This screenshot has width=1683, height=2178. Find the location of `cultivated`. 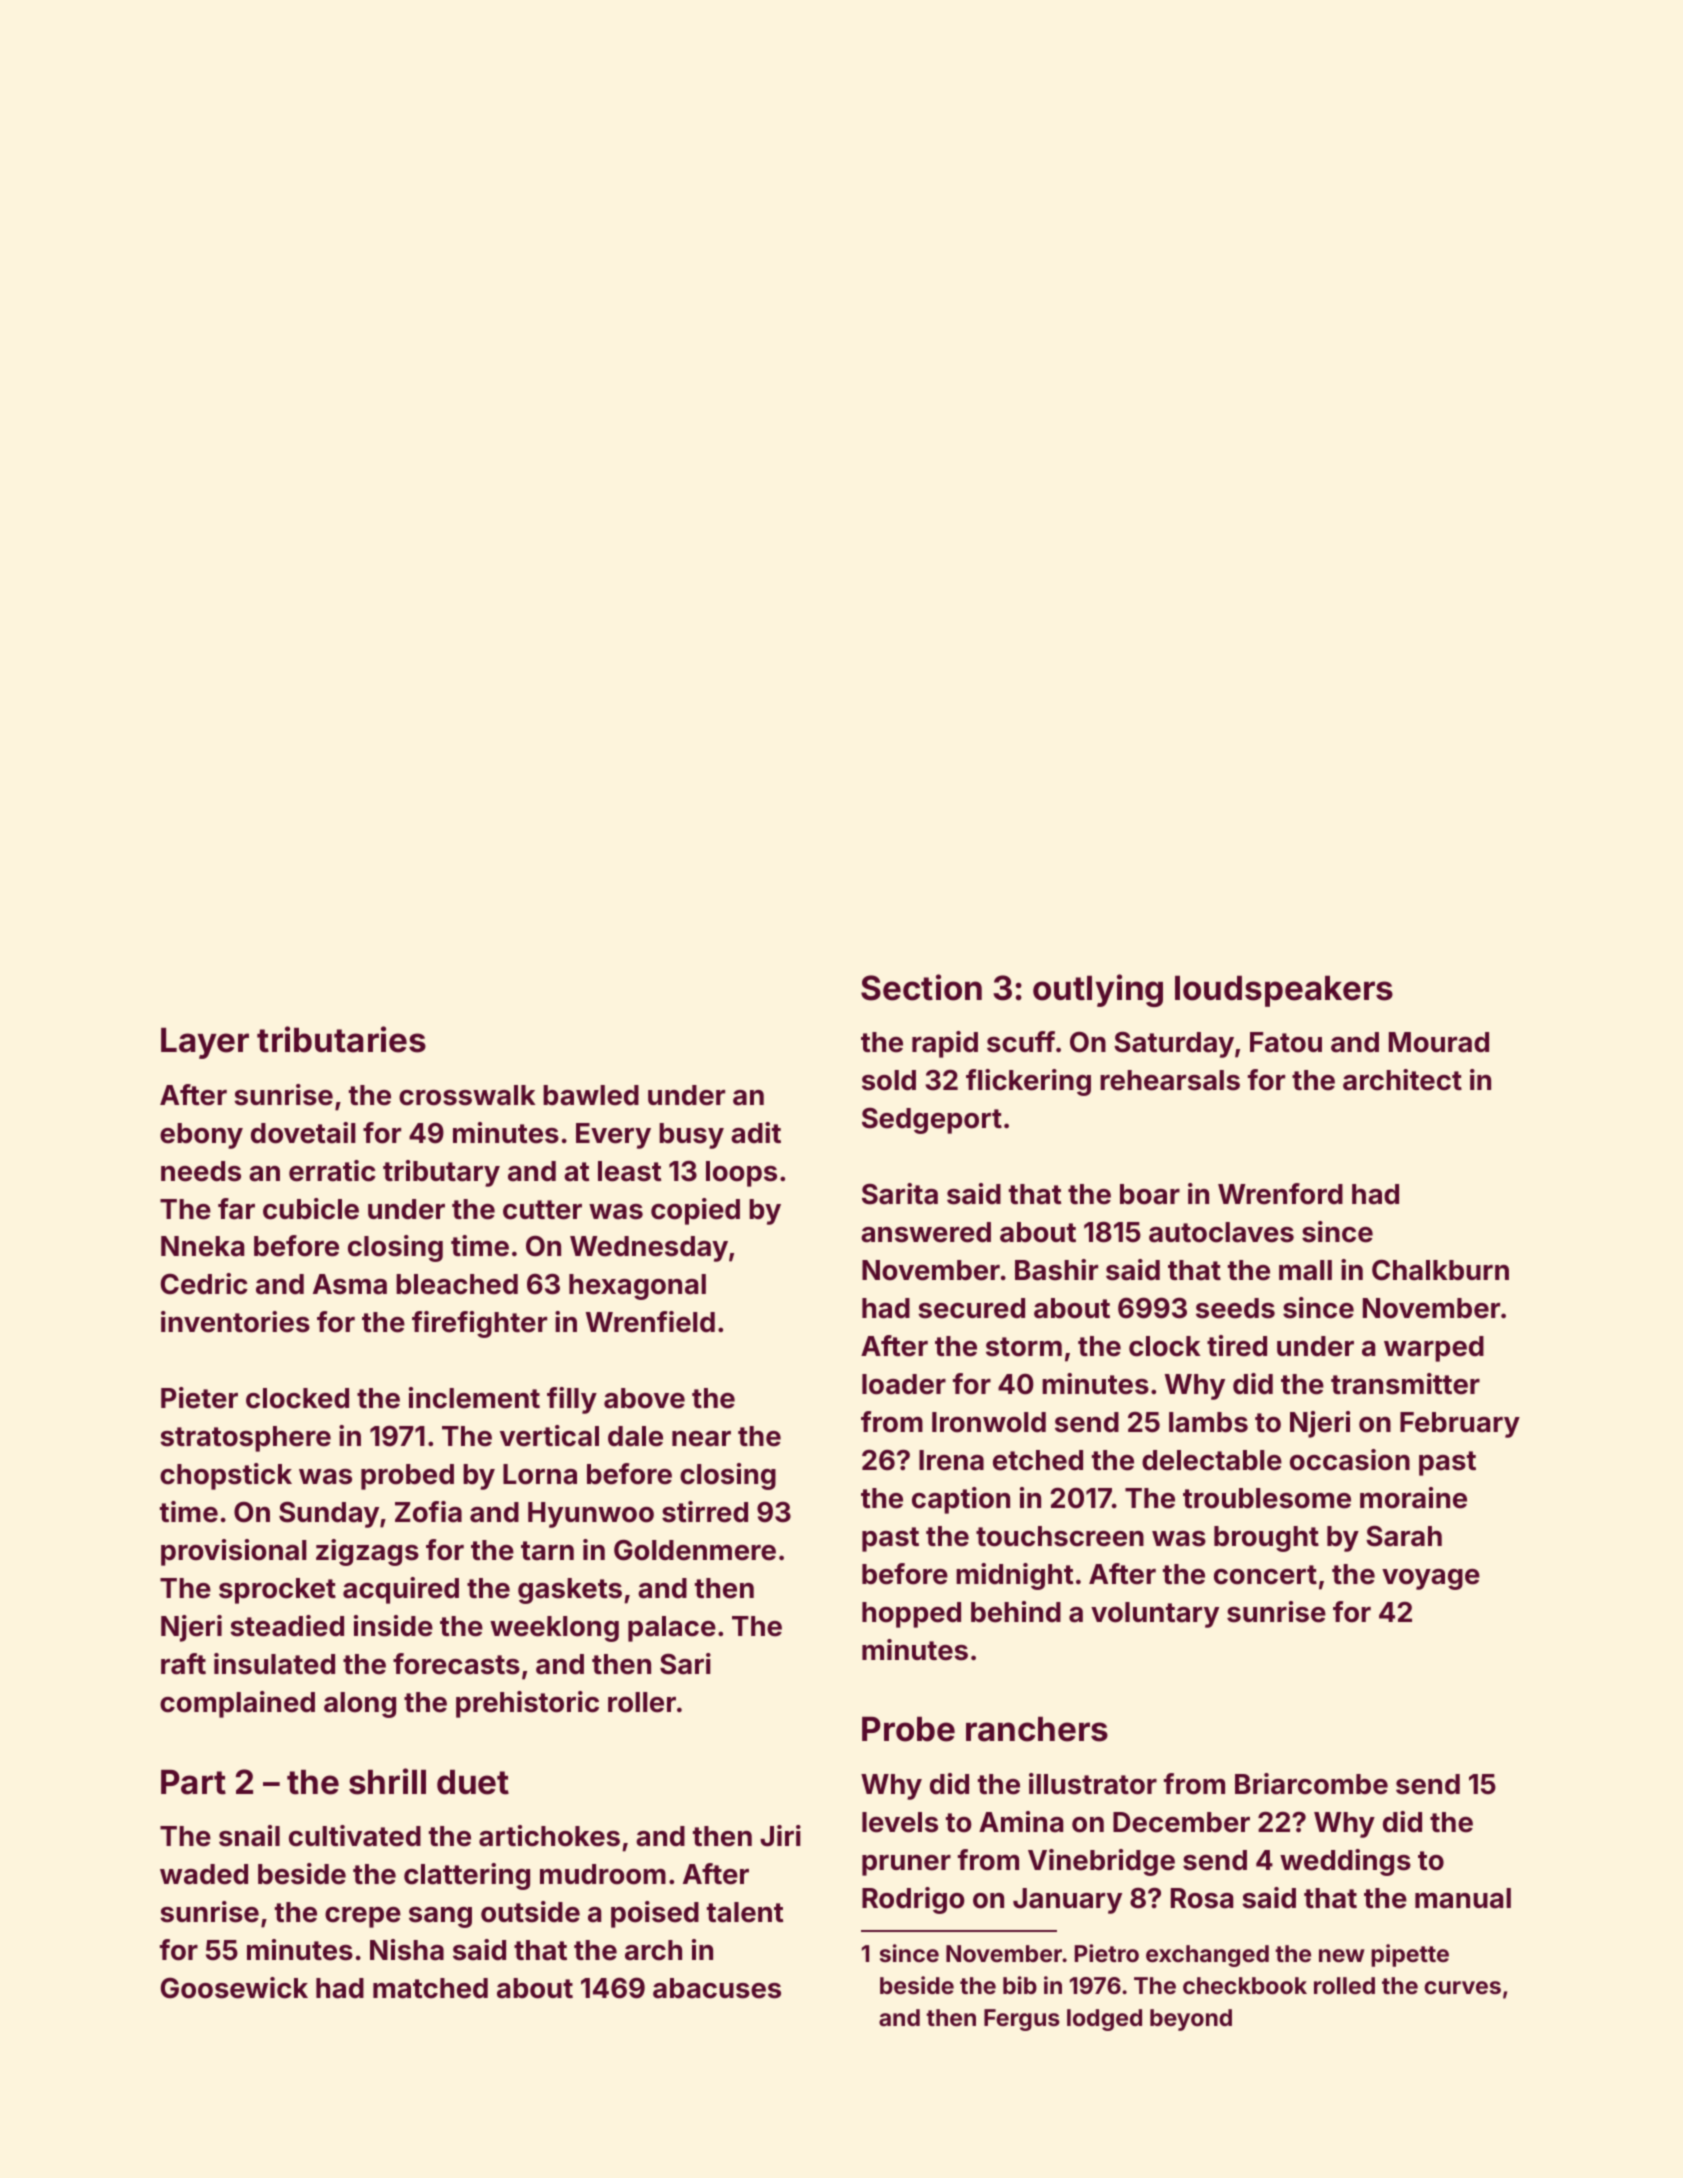

cultivated is located at coordinates (355, 1836).
